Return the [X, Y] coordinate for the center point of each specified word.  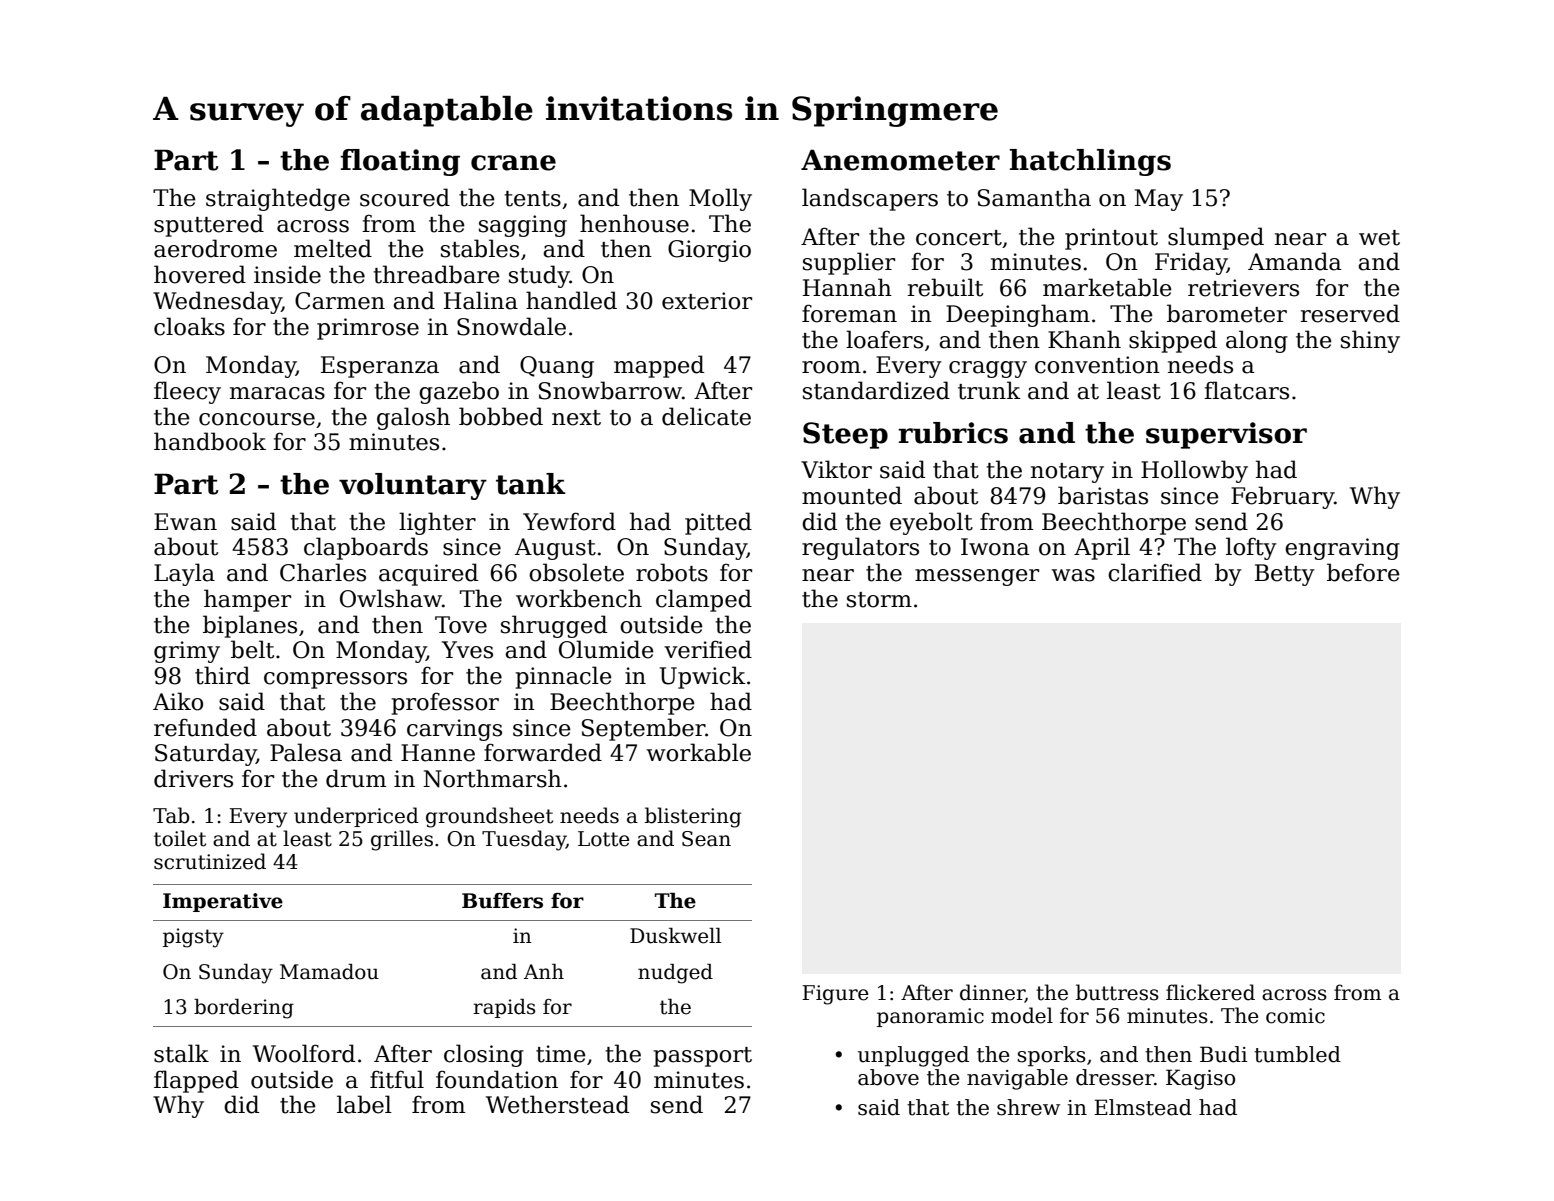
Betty [1285, 575]
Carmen [340, 301]
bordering [244, 1009]
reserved [1350, 313]
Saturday [205, 754]
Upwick [703, 677]
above [888, 1077]
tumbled [1297, 1054]
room [831, 367]
